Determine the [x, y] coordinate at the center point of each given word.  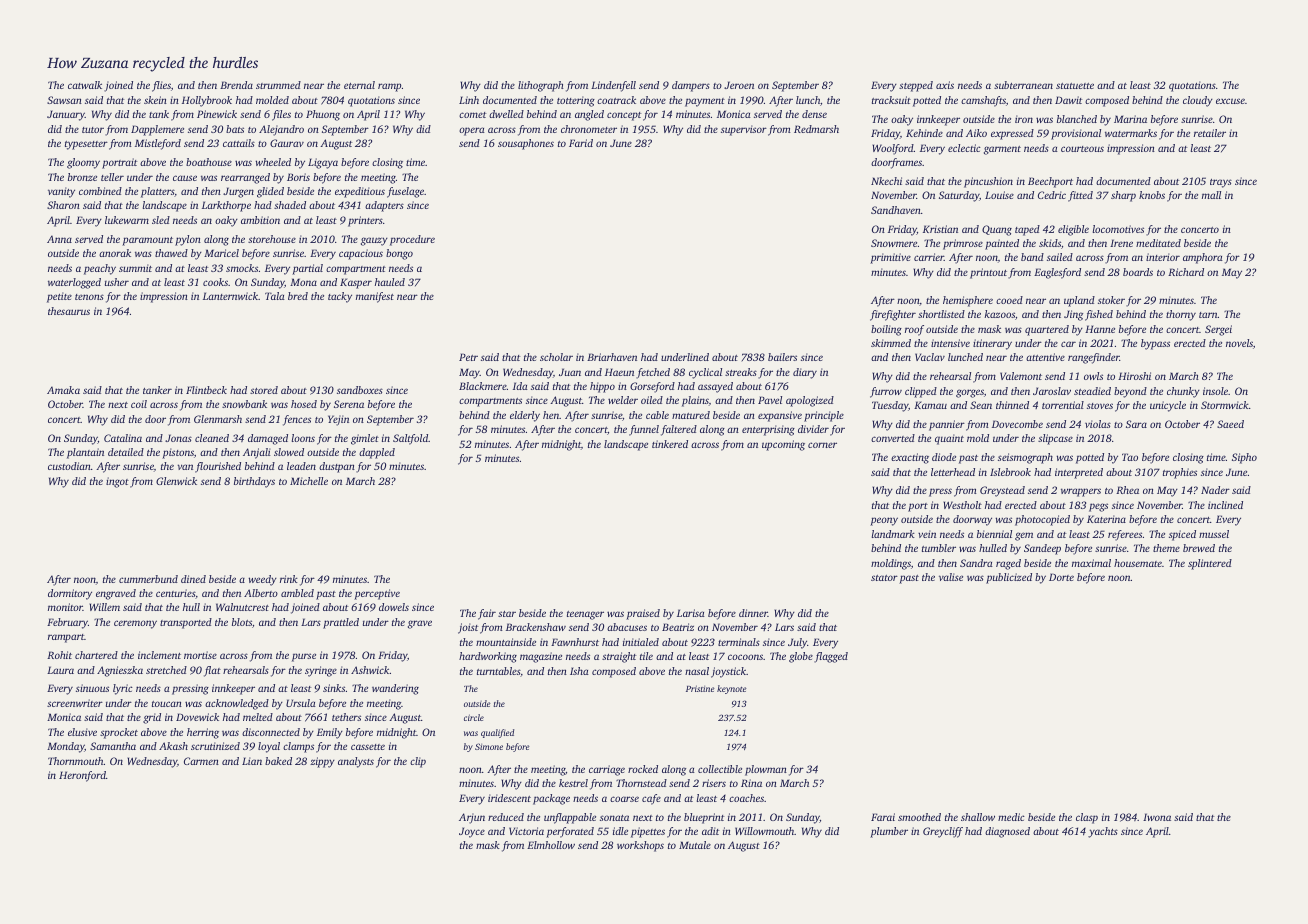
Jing [1073, 315]
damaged [268, 439]
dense [814, 114]
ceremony [135, 624]
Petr [468, 357]
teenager [585, 615]
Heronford [82, 776]
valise [951, 577]
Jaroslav [1052, 391]
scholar [556, 357]
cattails [239, 143]
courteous [1082, 149]
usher [117, 282]
